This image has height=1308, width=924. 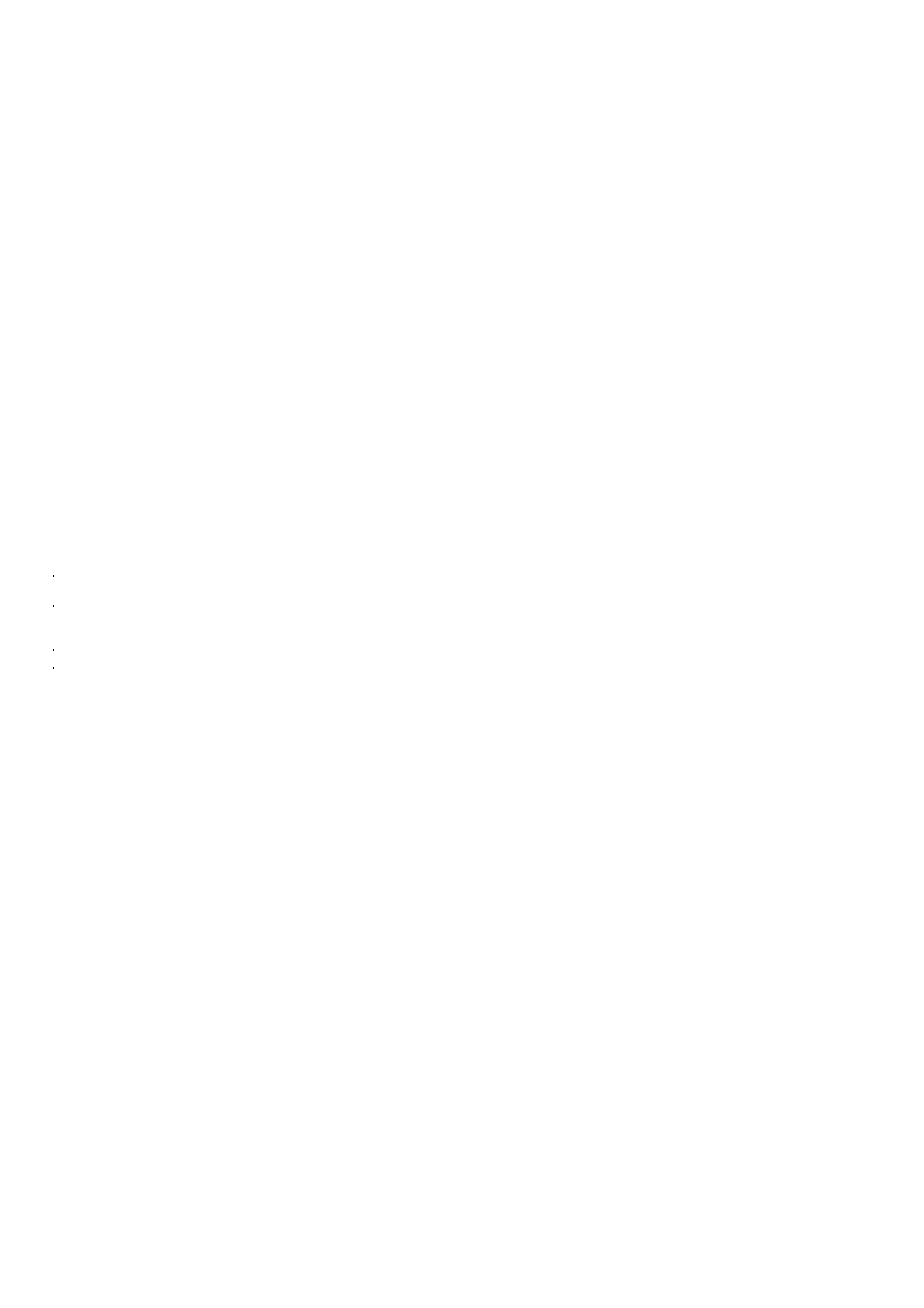 What do you see at coordinates (197, 119) in the image?
I see `Thistlewick` at bounding box center [197, 119].
